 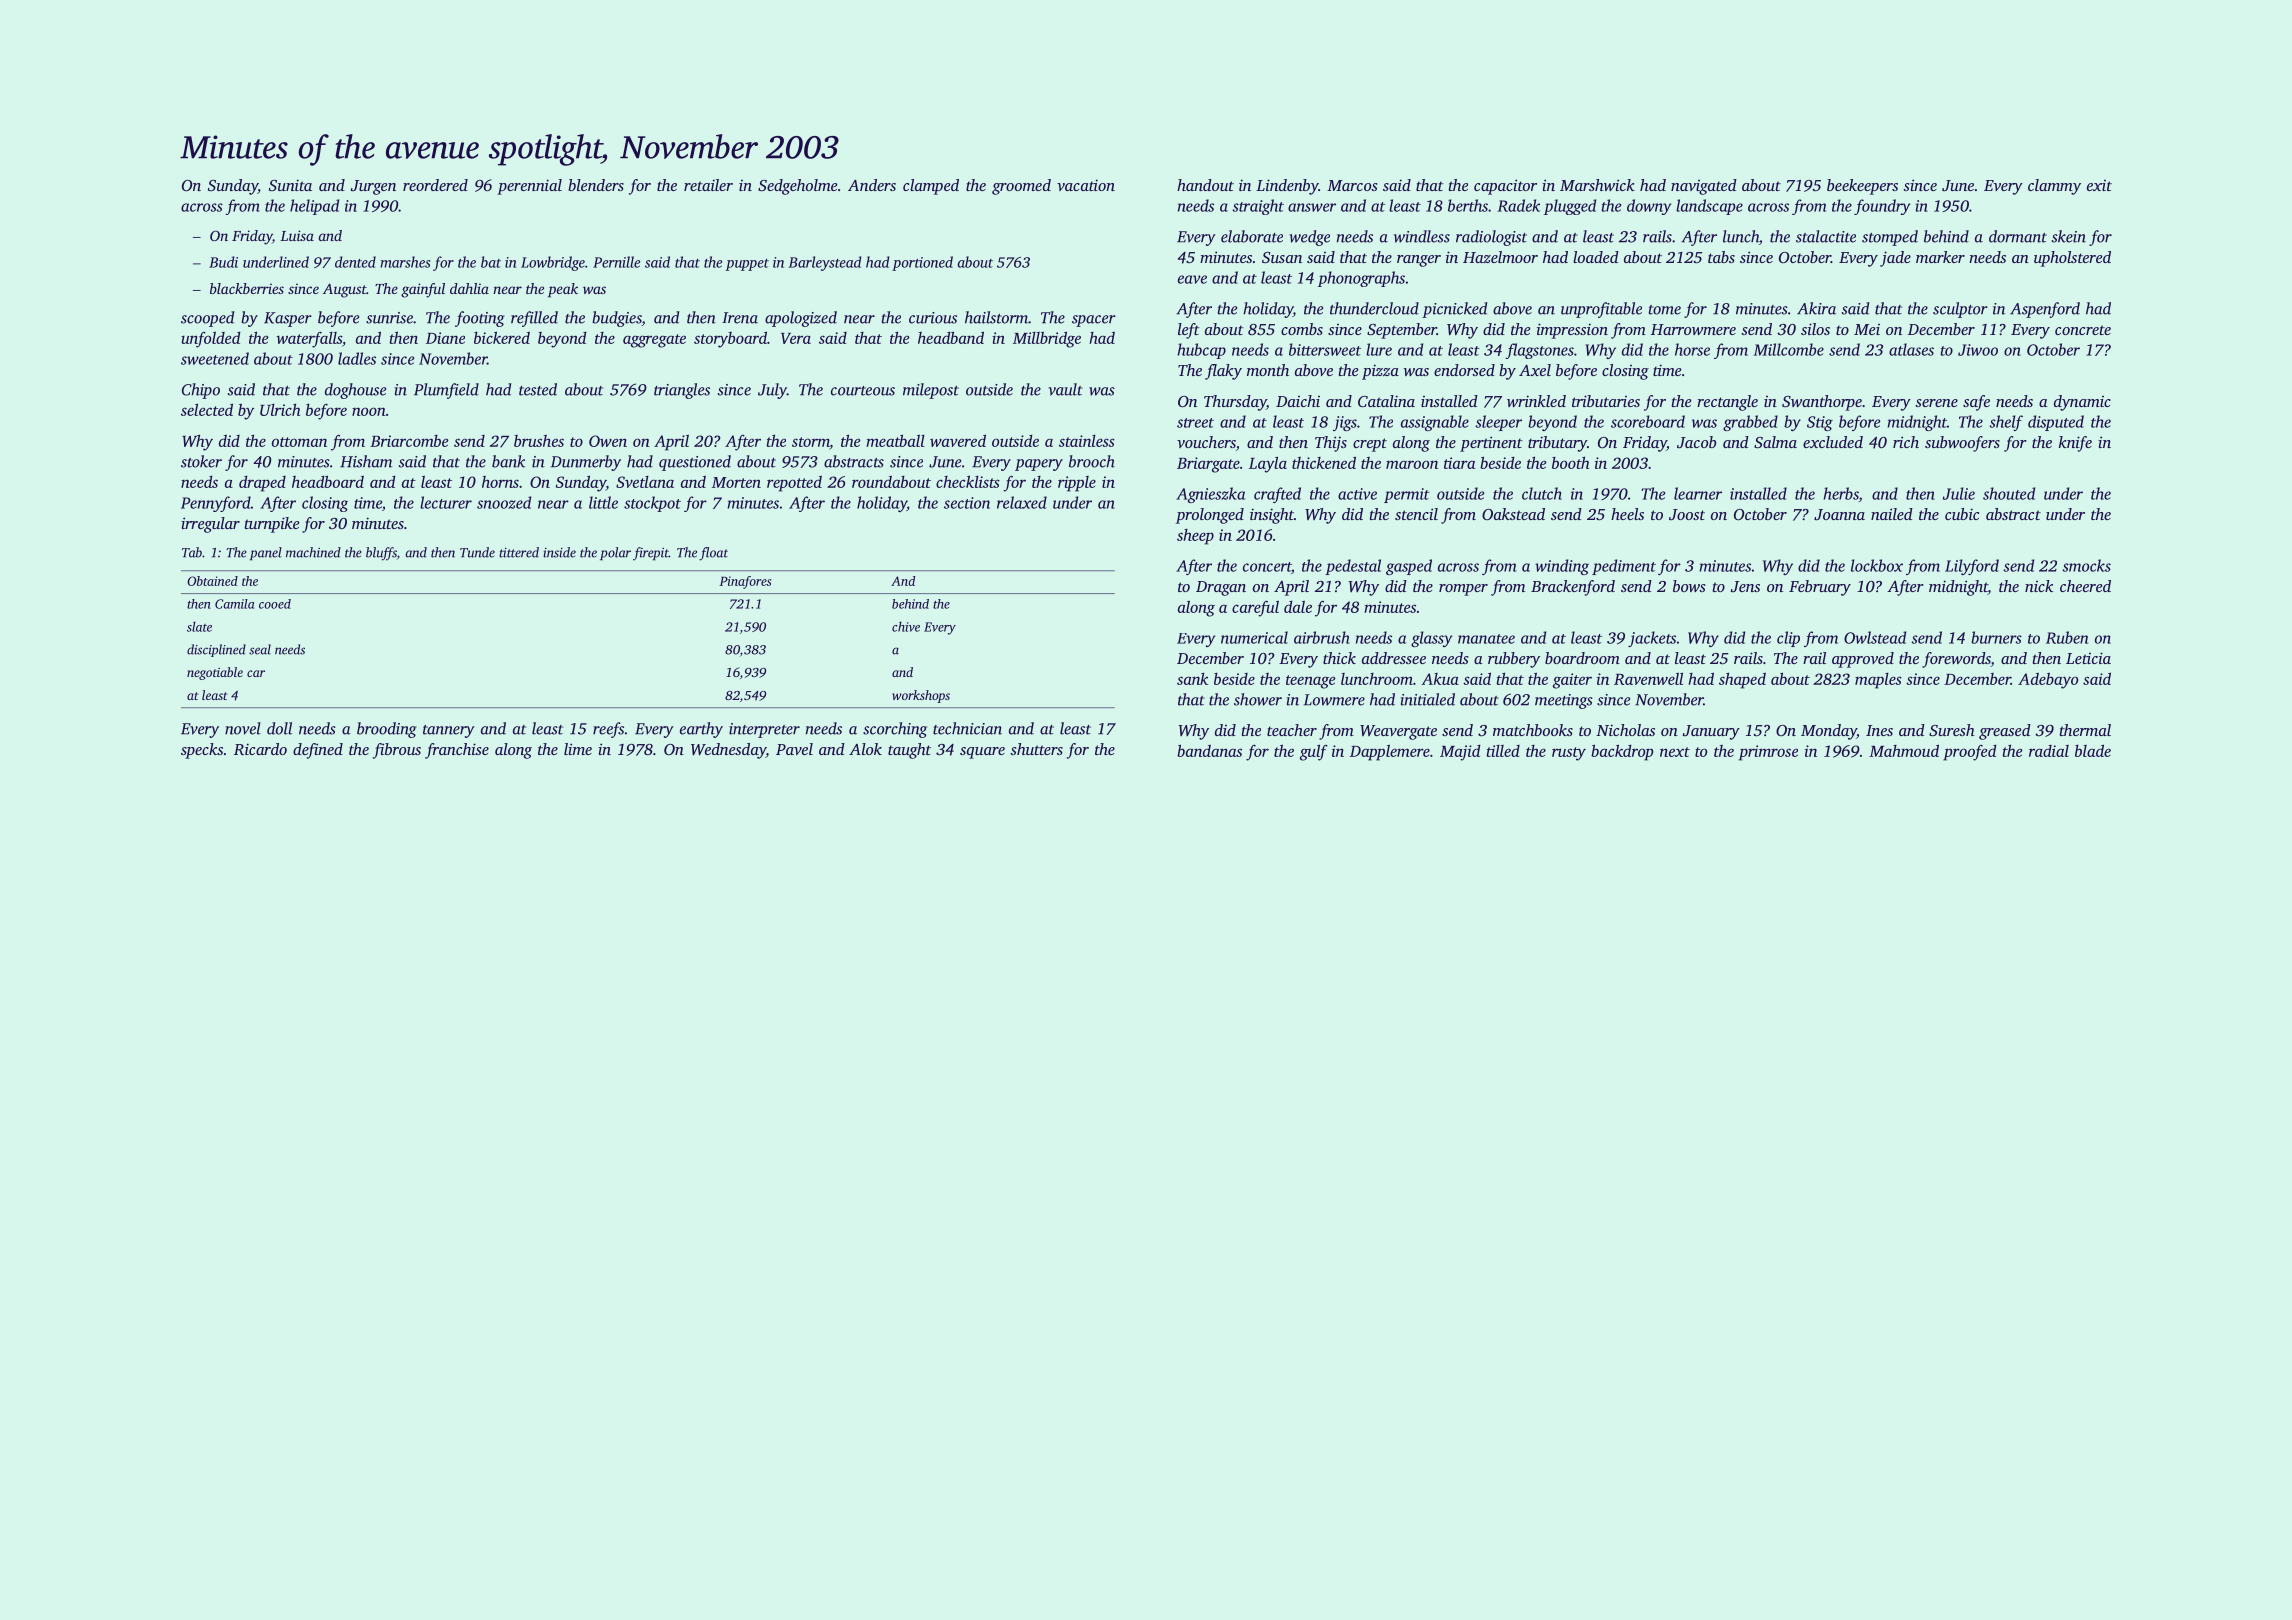 What do you see at coordinates (1021, 187) in the screenshot?
I see `groomed` at bounding box center [1021, 187].
